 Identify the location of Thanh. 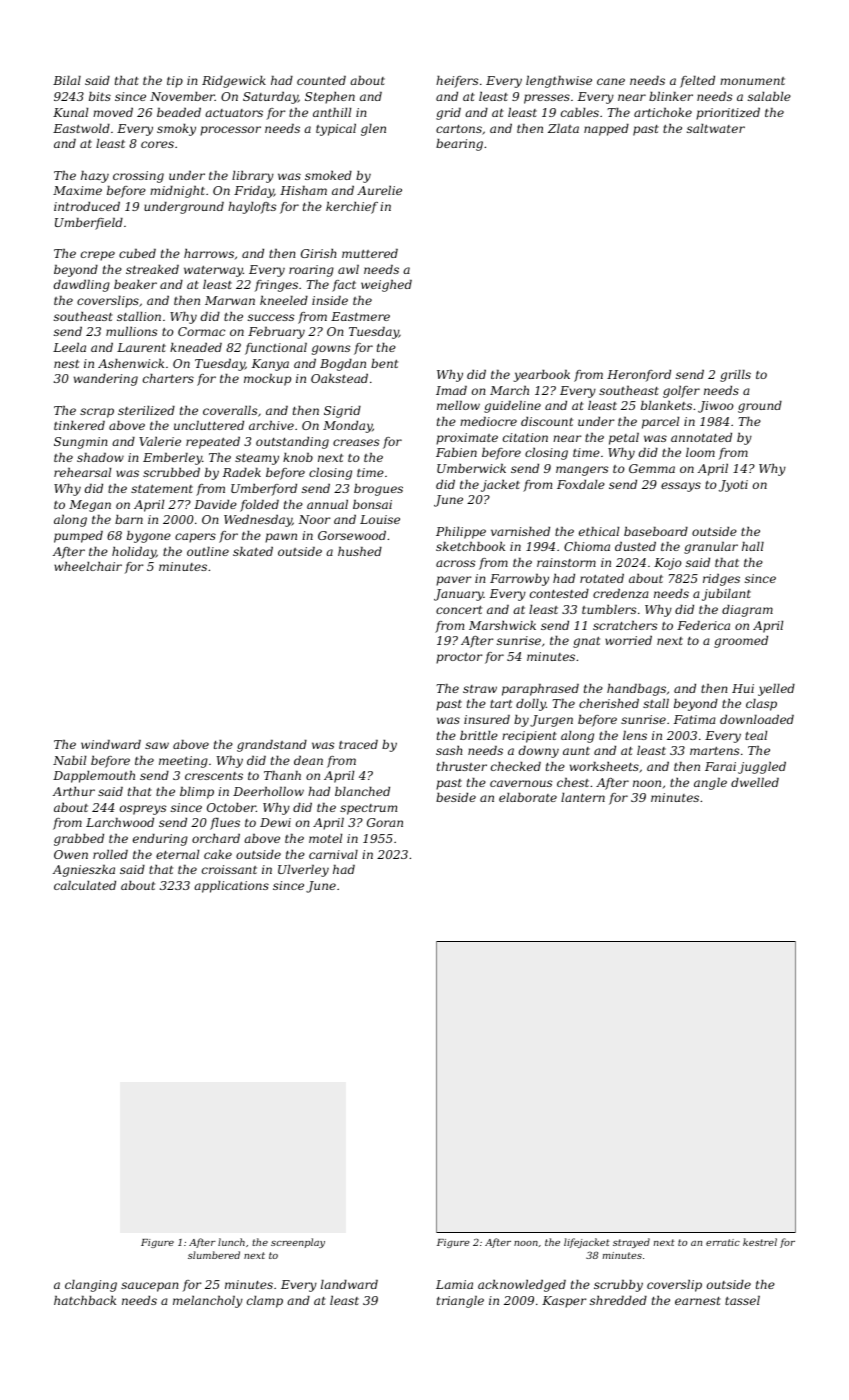
(282, 775).
